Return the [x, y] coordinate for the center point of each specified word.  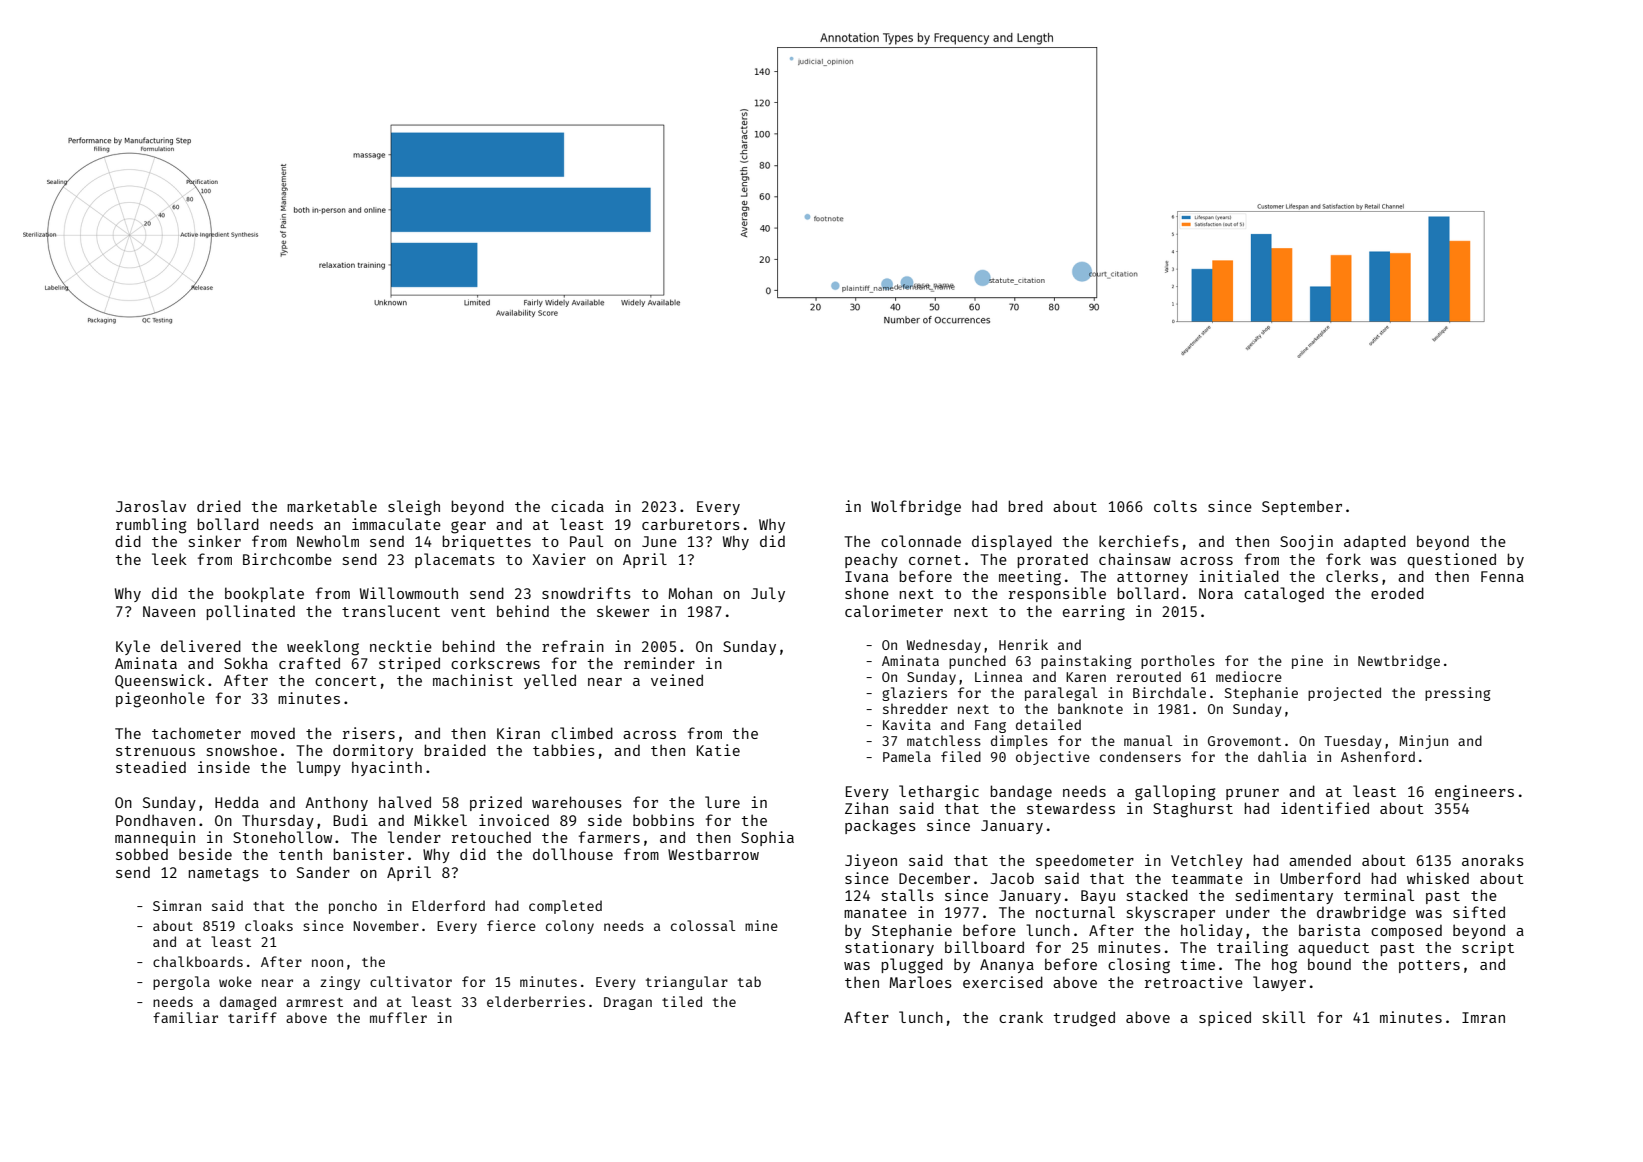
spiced [1225, 1018]
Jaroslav [151, 506]
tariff [252, 1017]
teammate [1207, 879]
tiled [682, 1001]
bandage [1021, 793]
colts [1175, 506]
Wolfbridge [916, 508]
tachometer [196, 733]
